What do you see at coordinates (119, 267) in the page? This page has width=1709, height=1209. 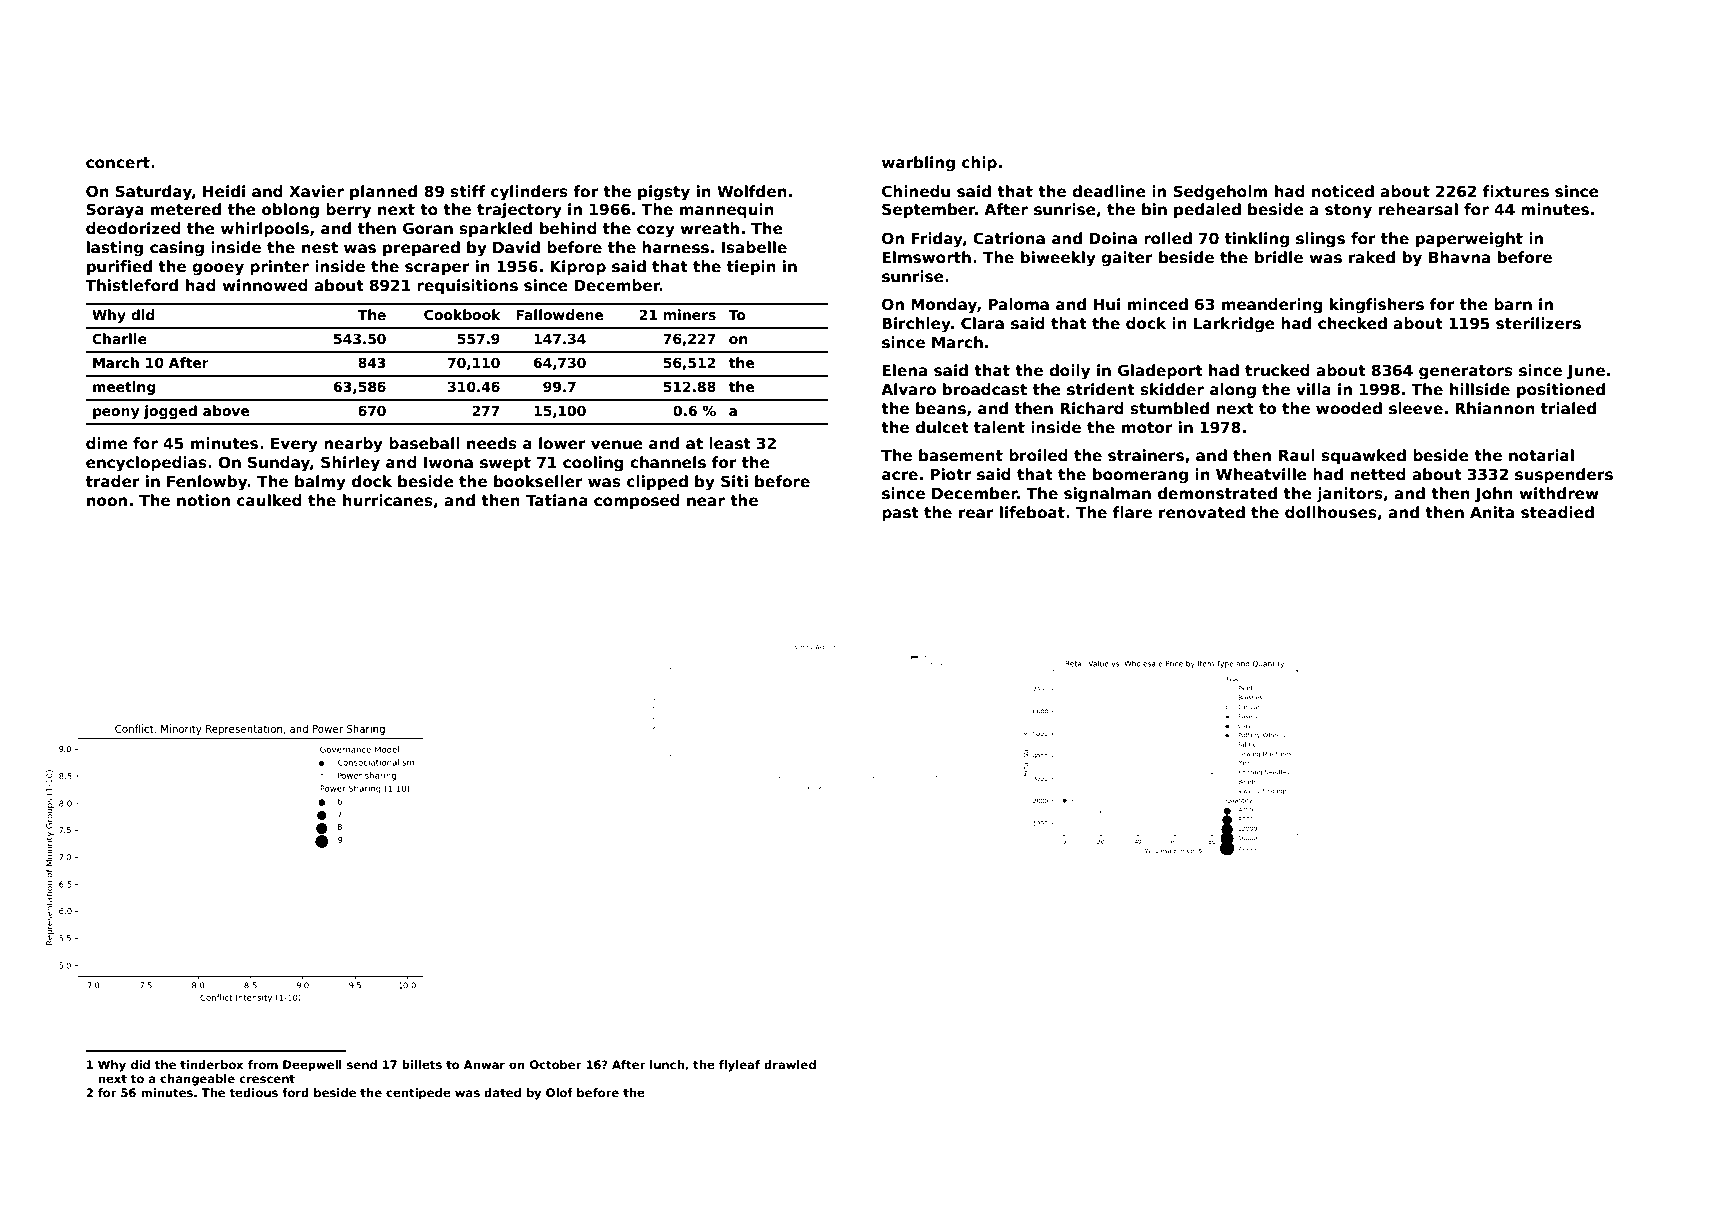 I see `purified` at bounding box center [119, 267].
